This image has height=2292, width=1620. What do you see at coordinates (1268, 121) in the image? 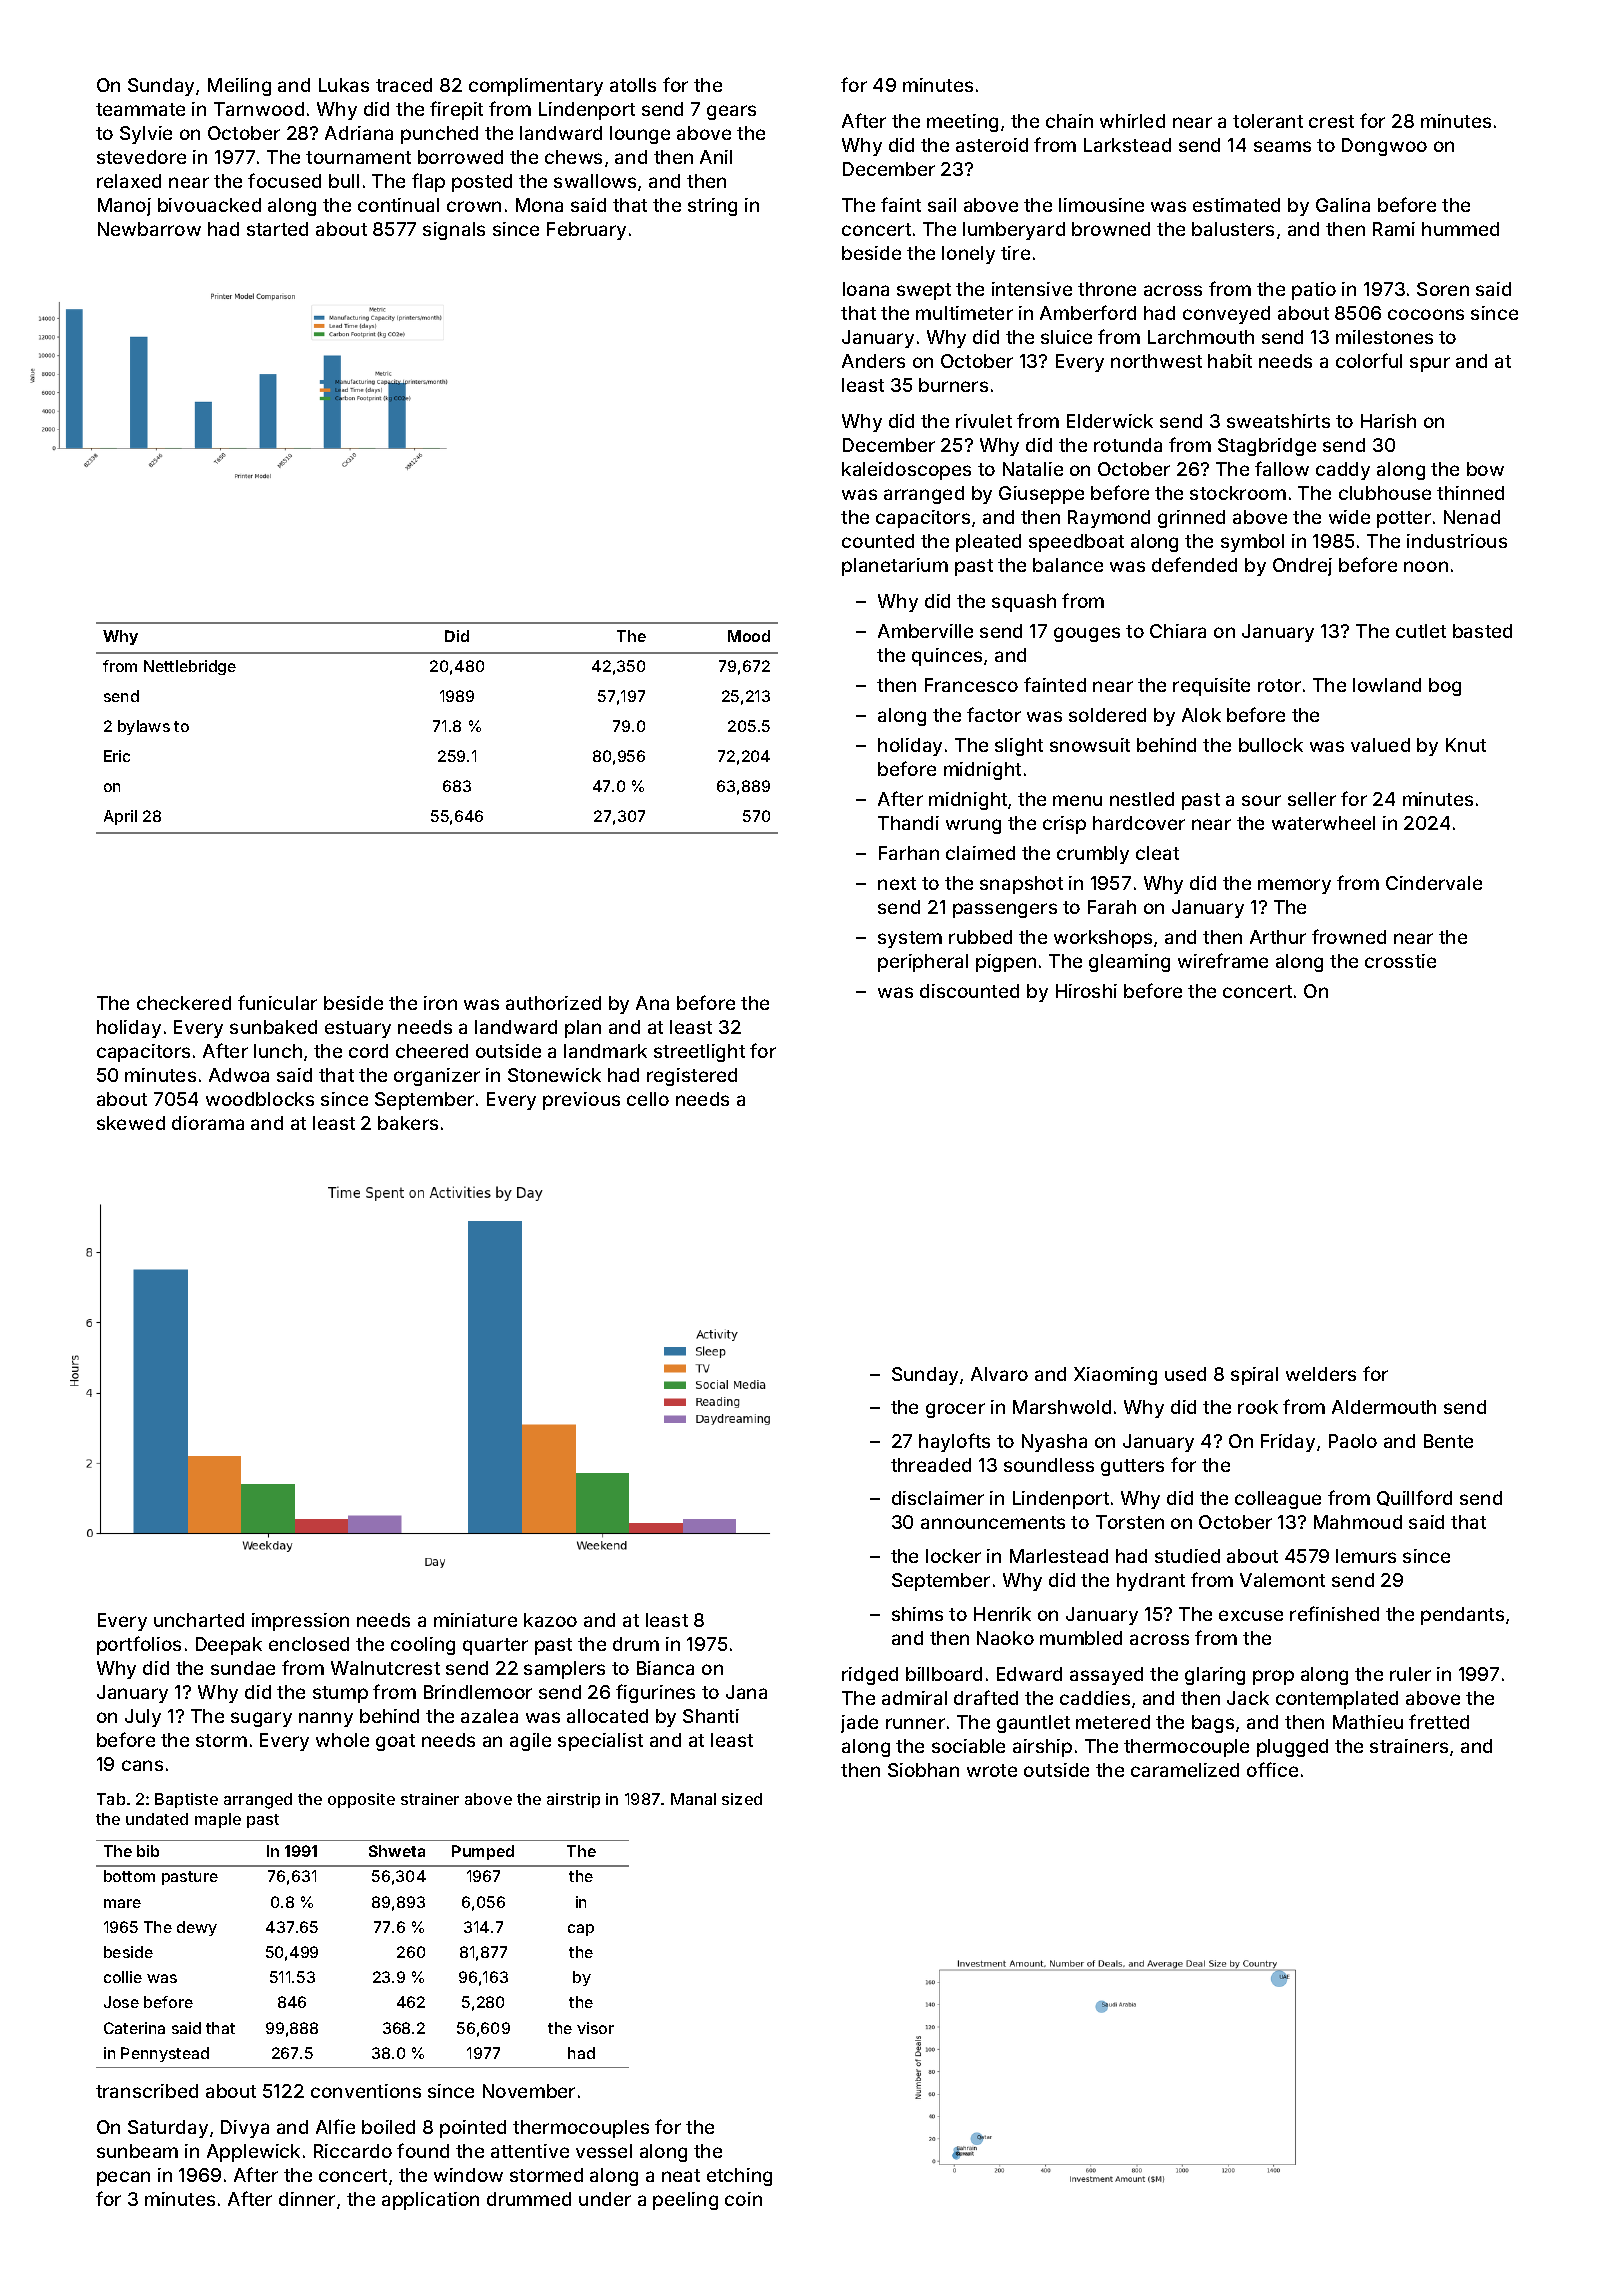
I see `tolerant` at bounding box center [1268, 121].
